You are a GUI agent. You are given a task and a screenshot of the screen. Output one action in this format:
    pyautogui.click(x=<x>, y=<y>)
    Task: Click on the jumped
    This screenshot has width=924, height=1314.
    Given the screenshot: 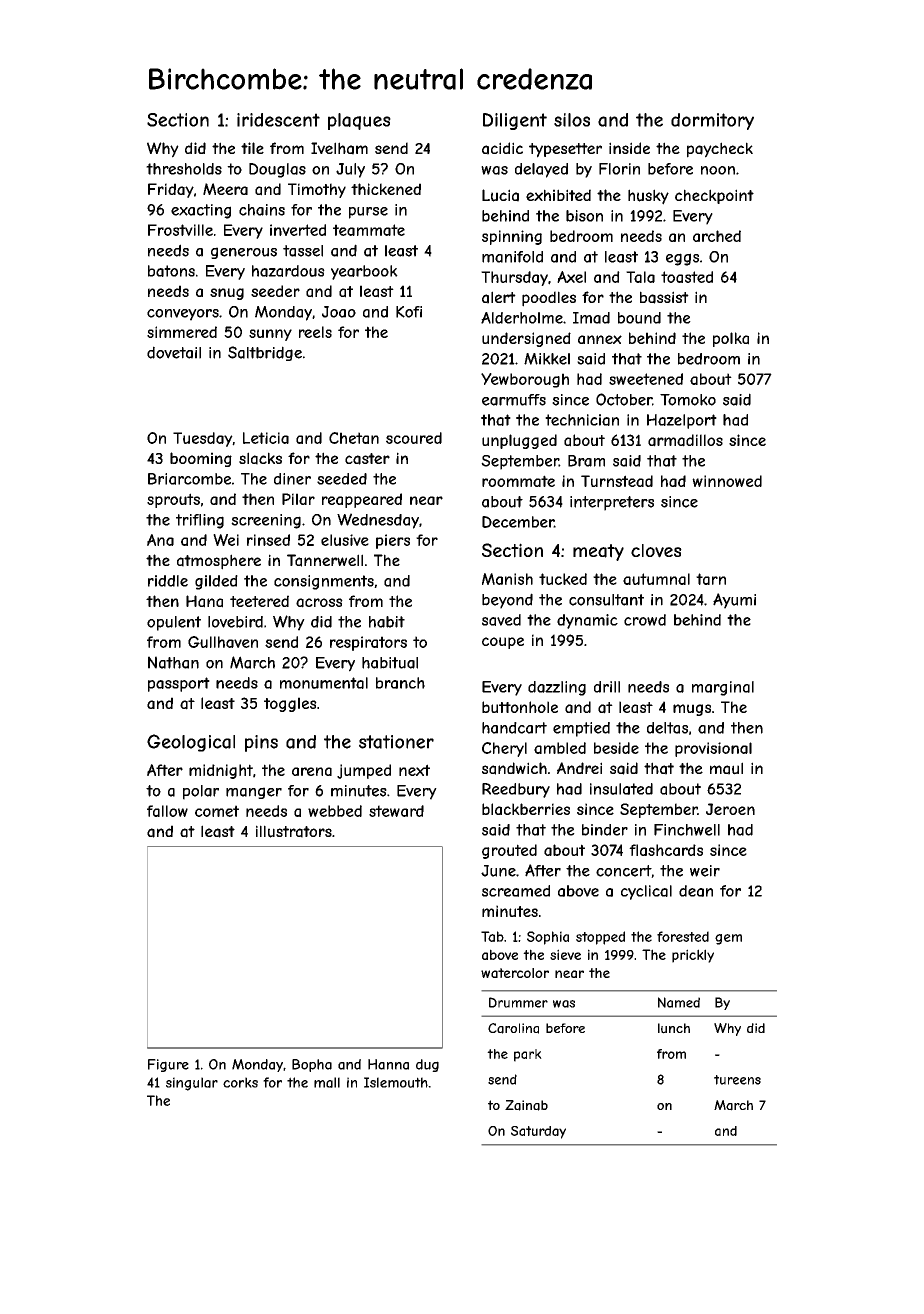 What is the action you would take?
    pyautogui.click(x=364, y=771)
